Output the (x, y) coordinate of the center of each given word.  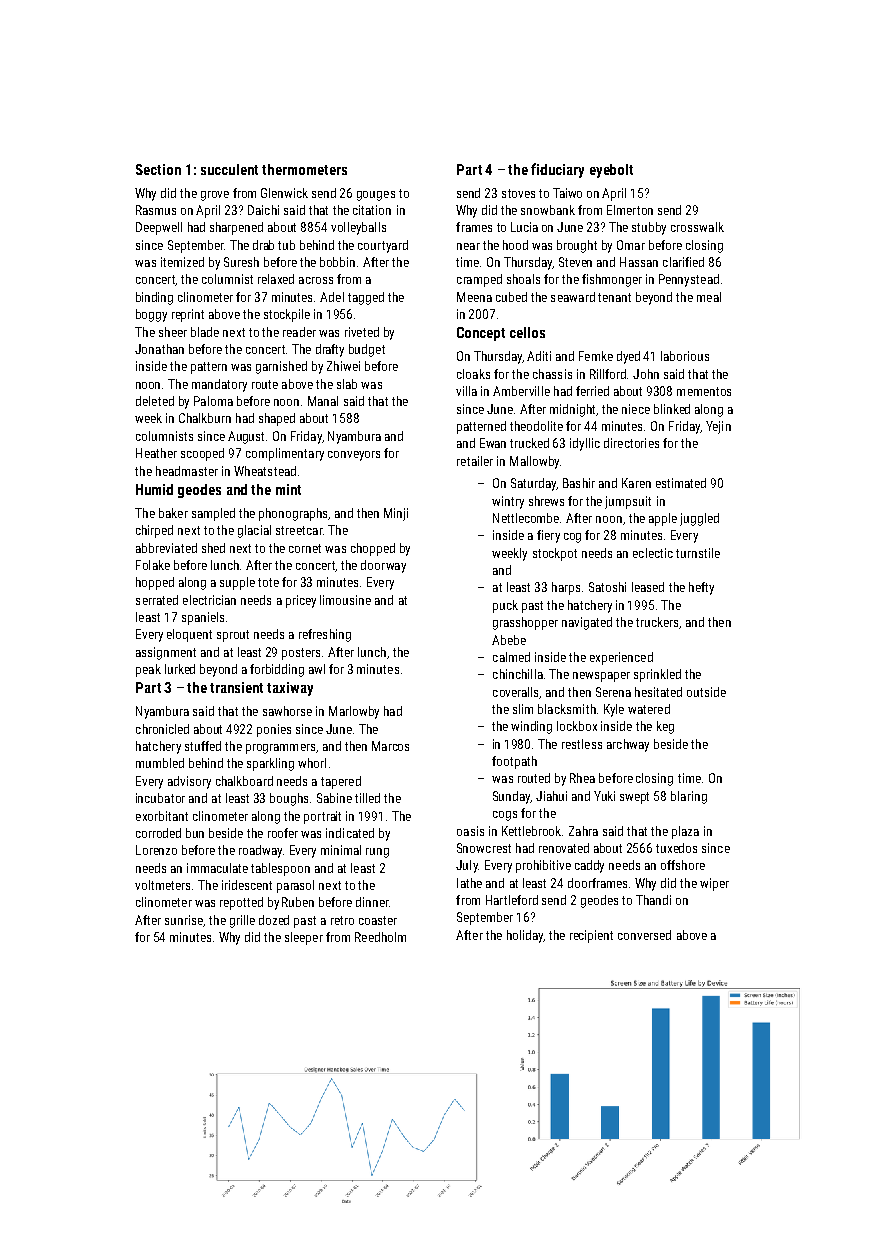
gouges (376, 196)
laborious (685, 356)
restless (582, 744)
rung (377, 853)
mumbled (160, 763)
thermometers (304, 169)
